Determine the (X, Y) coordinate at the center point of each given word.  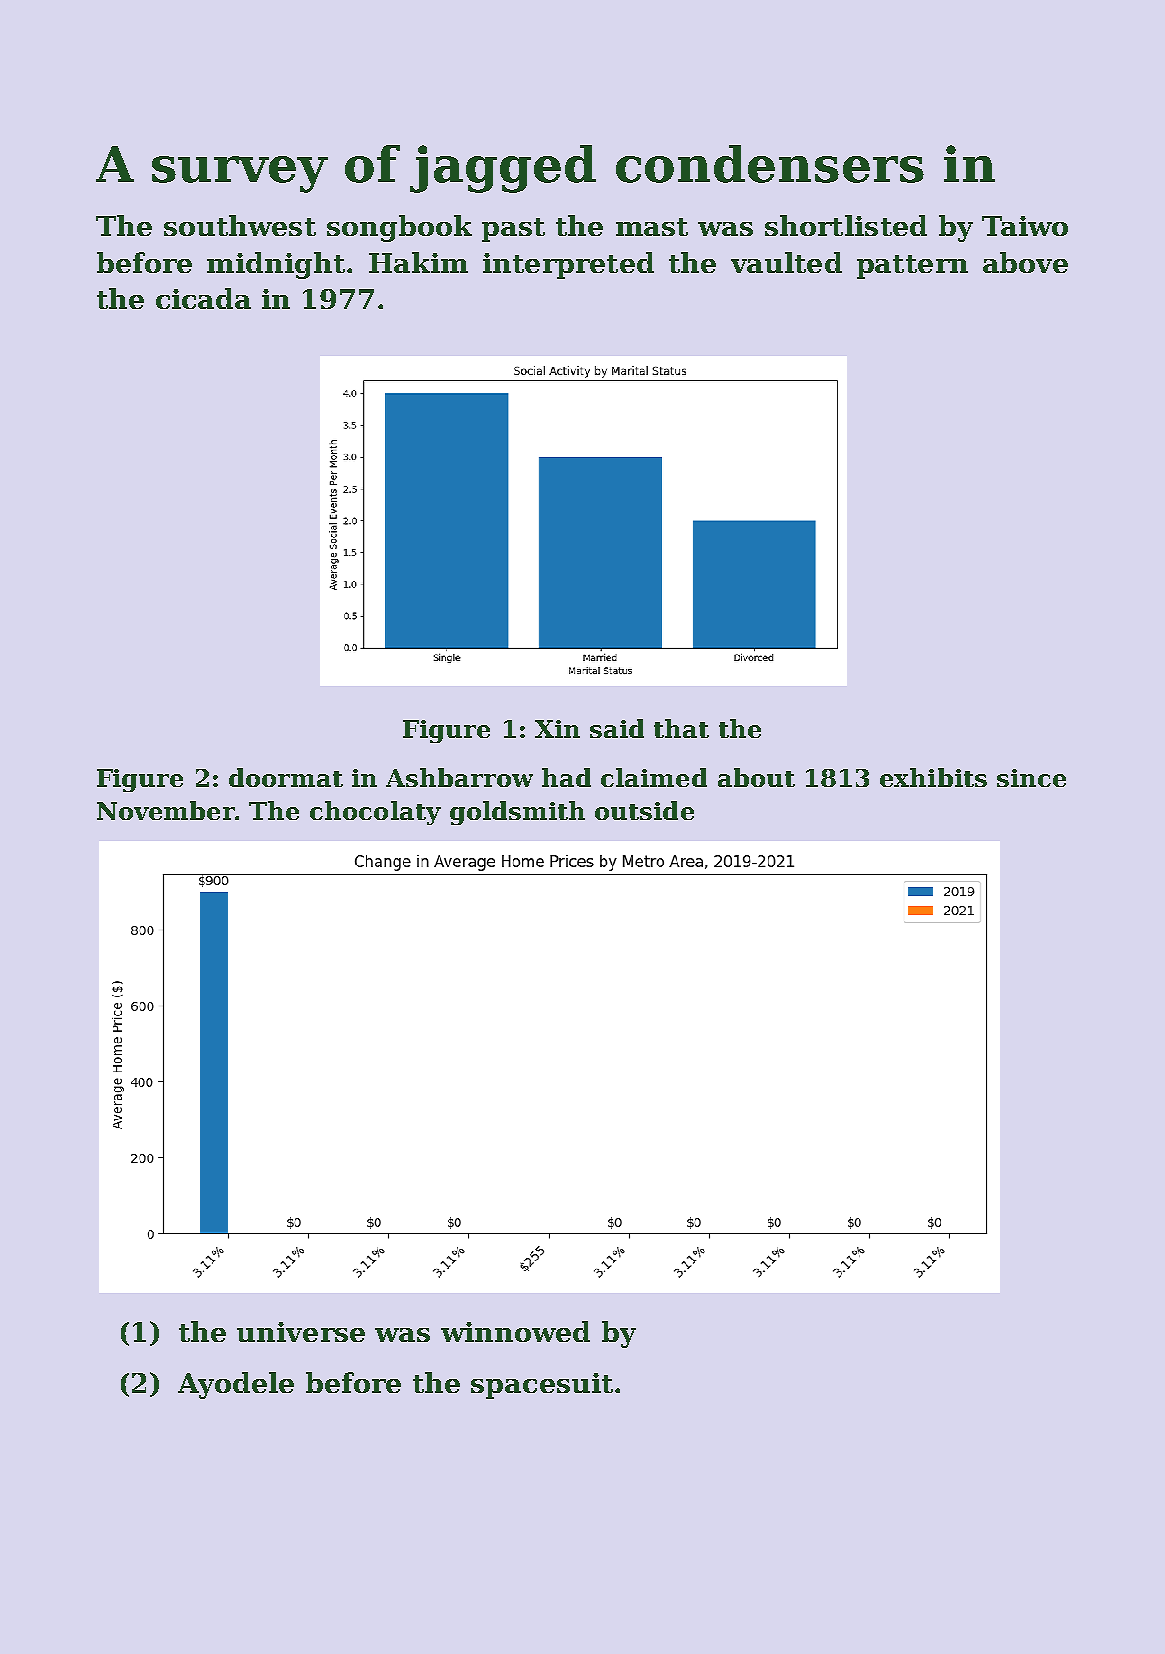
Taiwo (1025, 226)
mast (652, 227)
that (681, 728)
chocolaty (375, 813)
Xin (557, 729)
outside (644, 810)
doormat (286, 777)
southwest (240, 225)
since (1031, 778)
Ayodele (236, 1385)
